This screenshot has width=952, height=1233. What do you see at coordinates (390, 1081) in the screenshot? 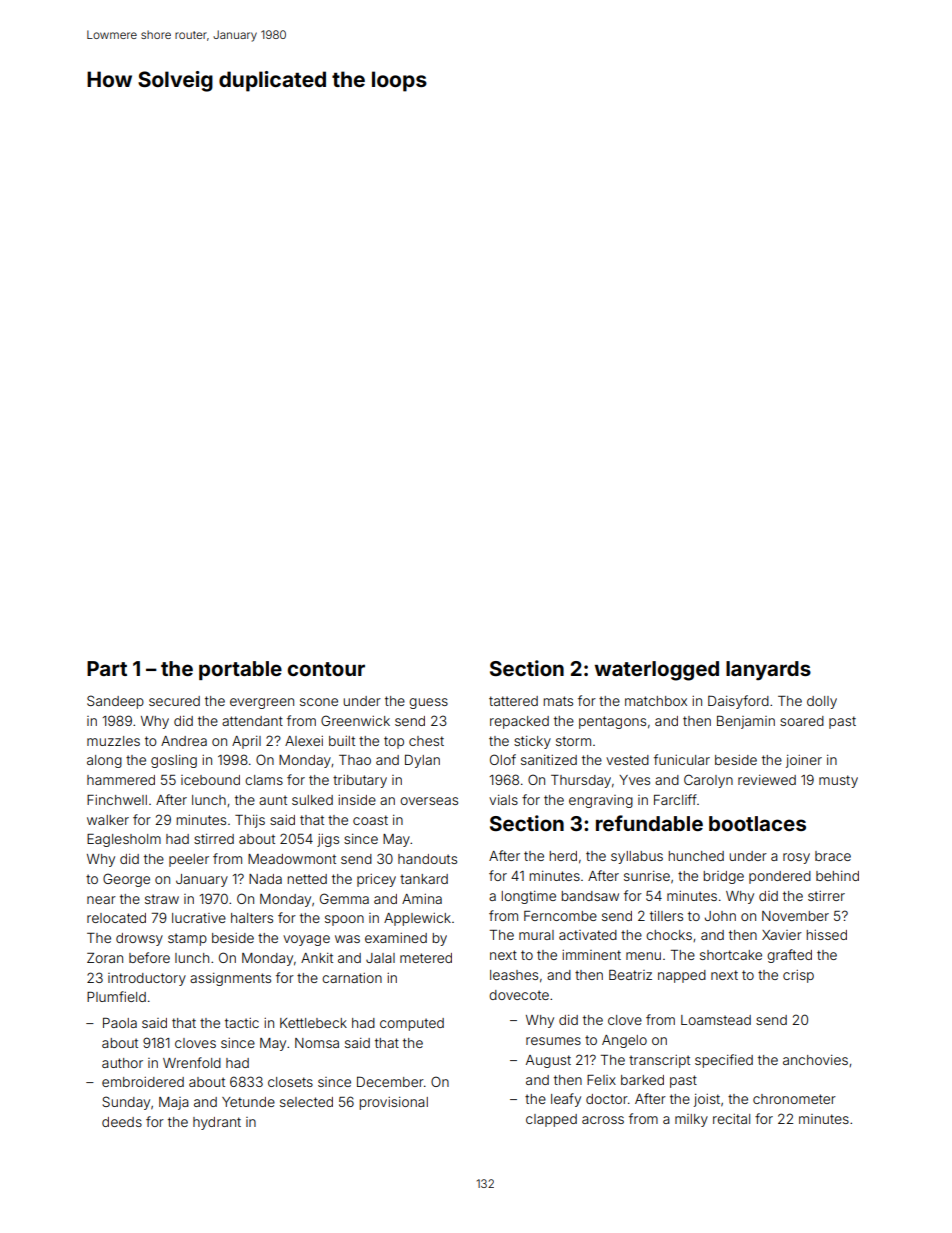
I see `December` at bounding box center [390, 1081].
